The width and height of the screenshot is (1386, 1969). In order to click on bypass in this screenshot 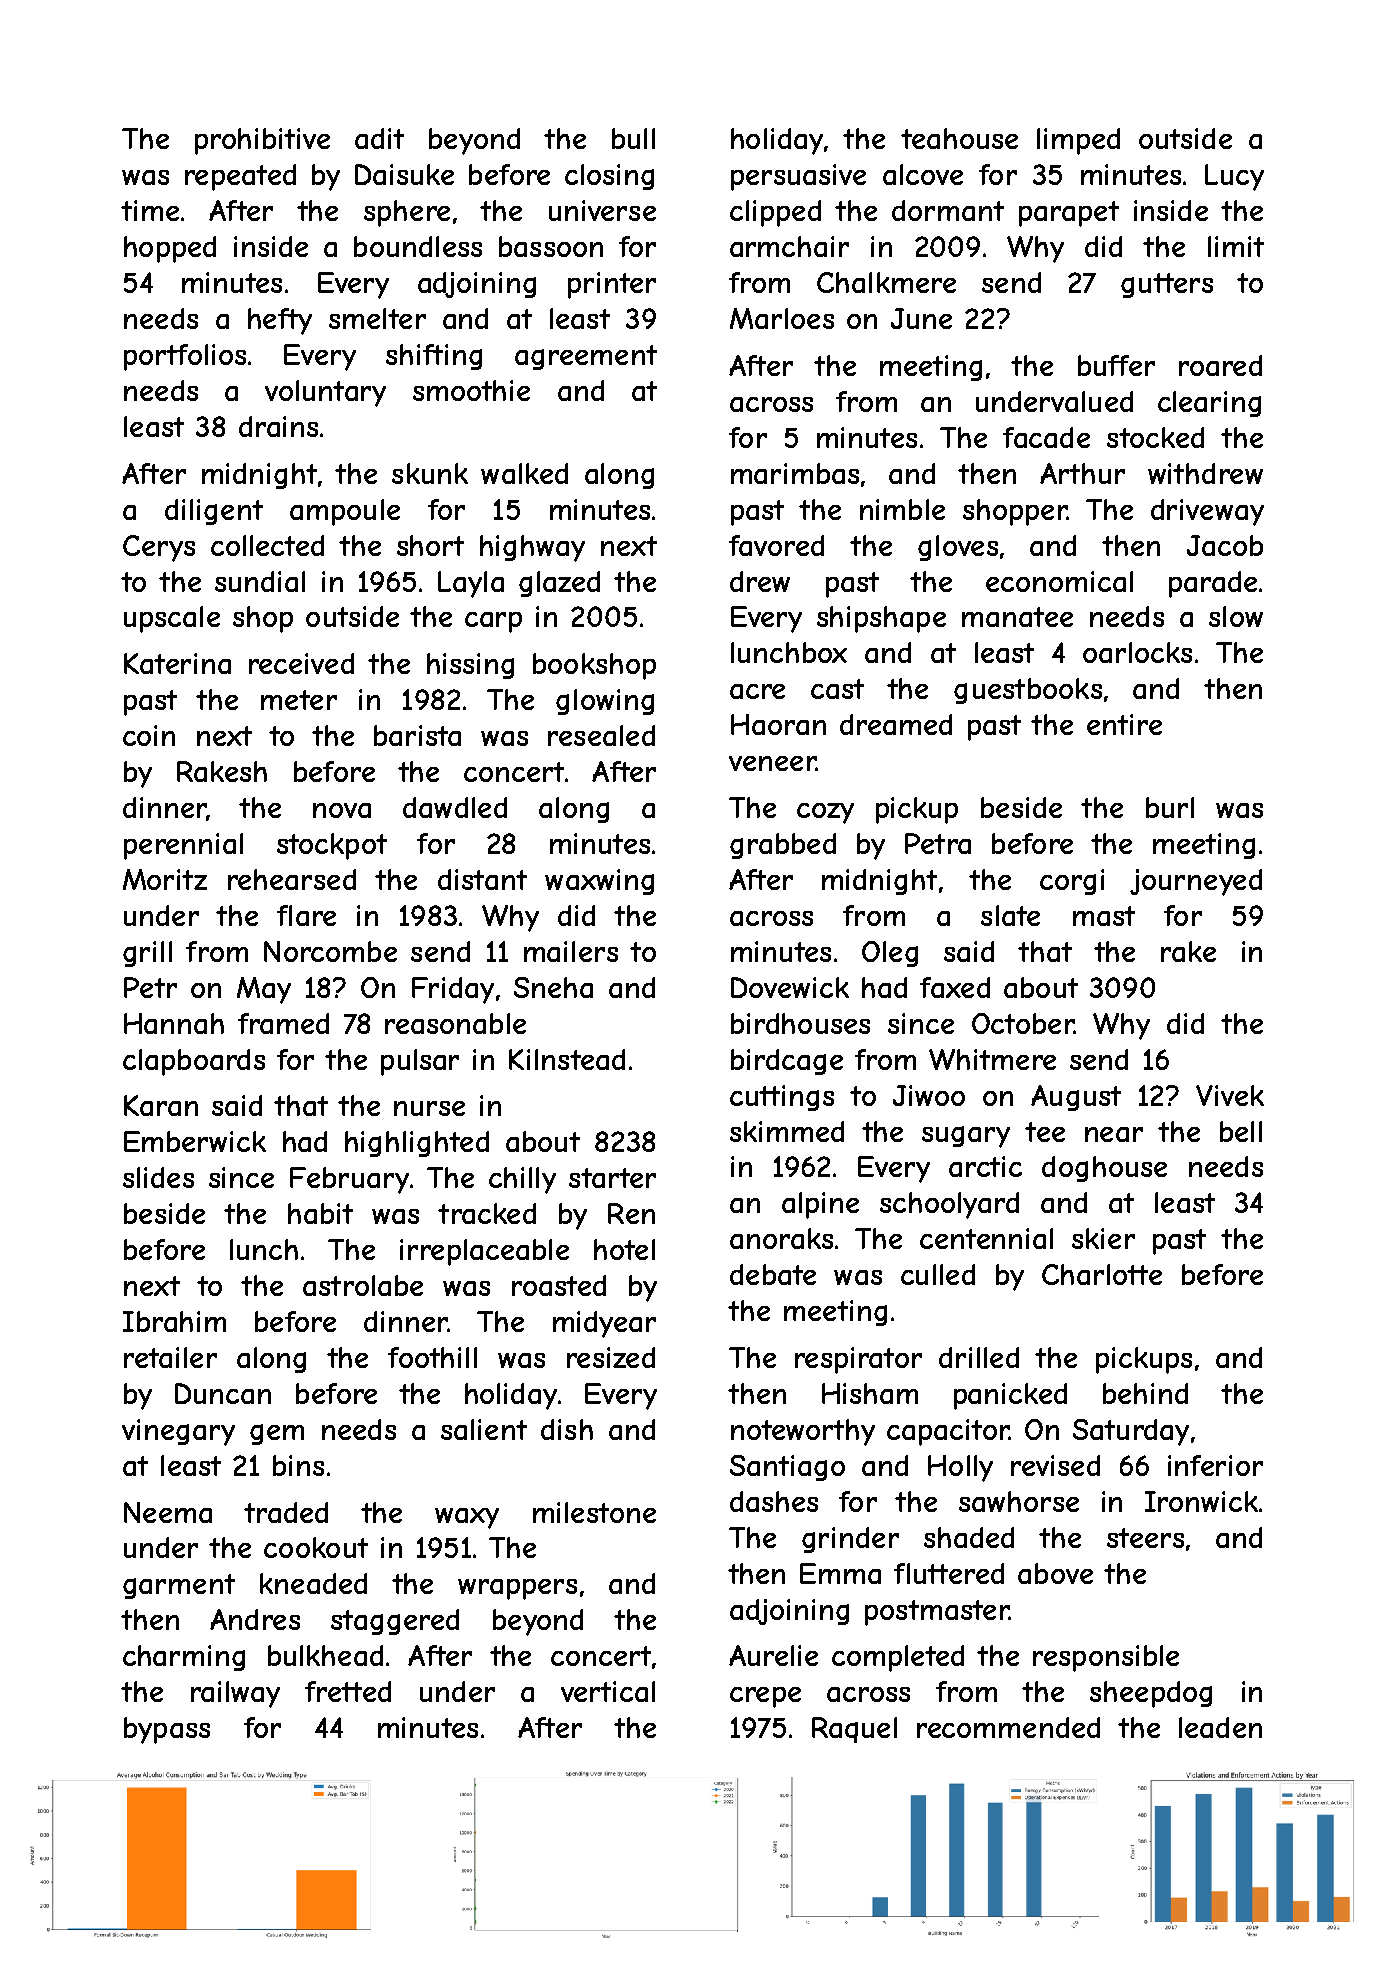, I will do `click(167, 1730)`.
